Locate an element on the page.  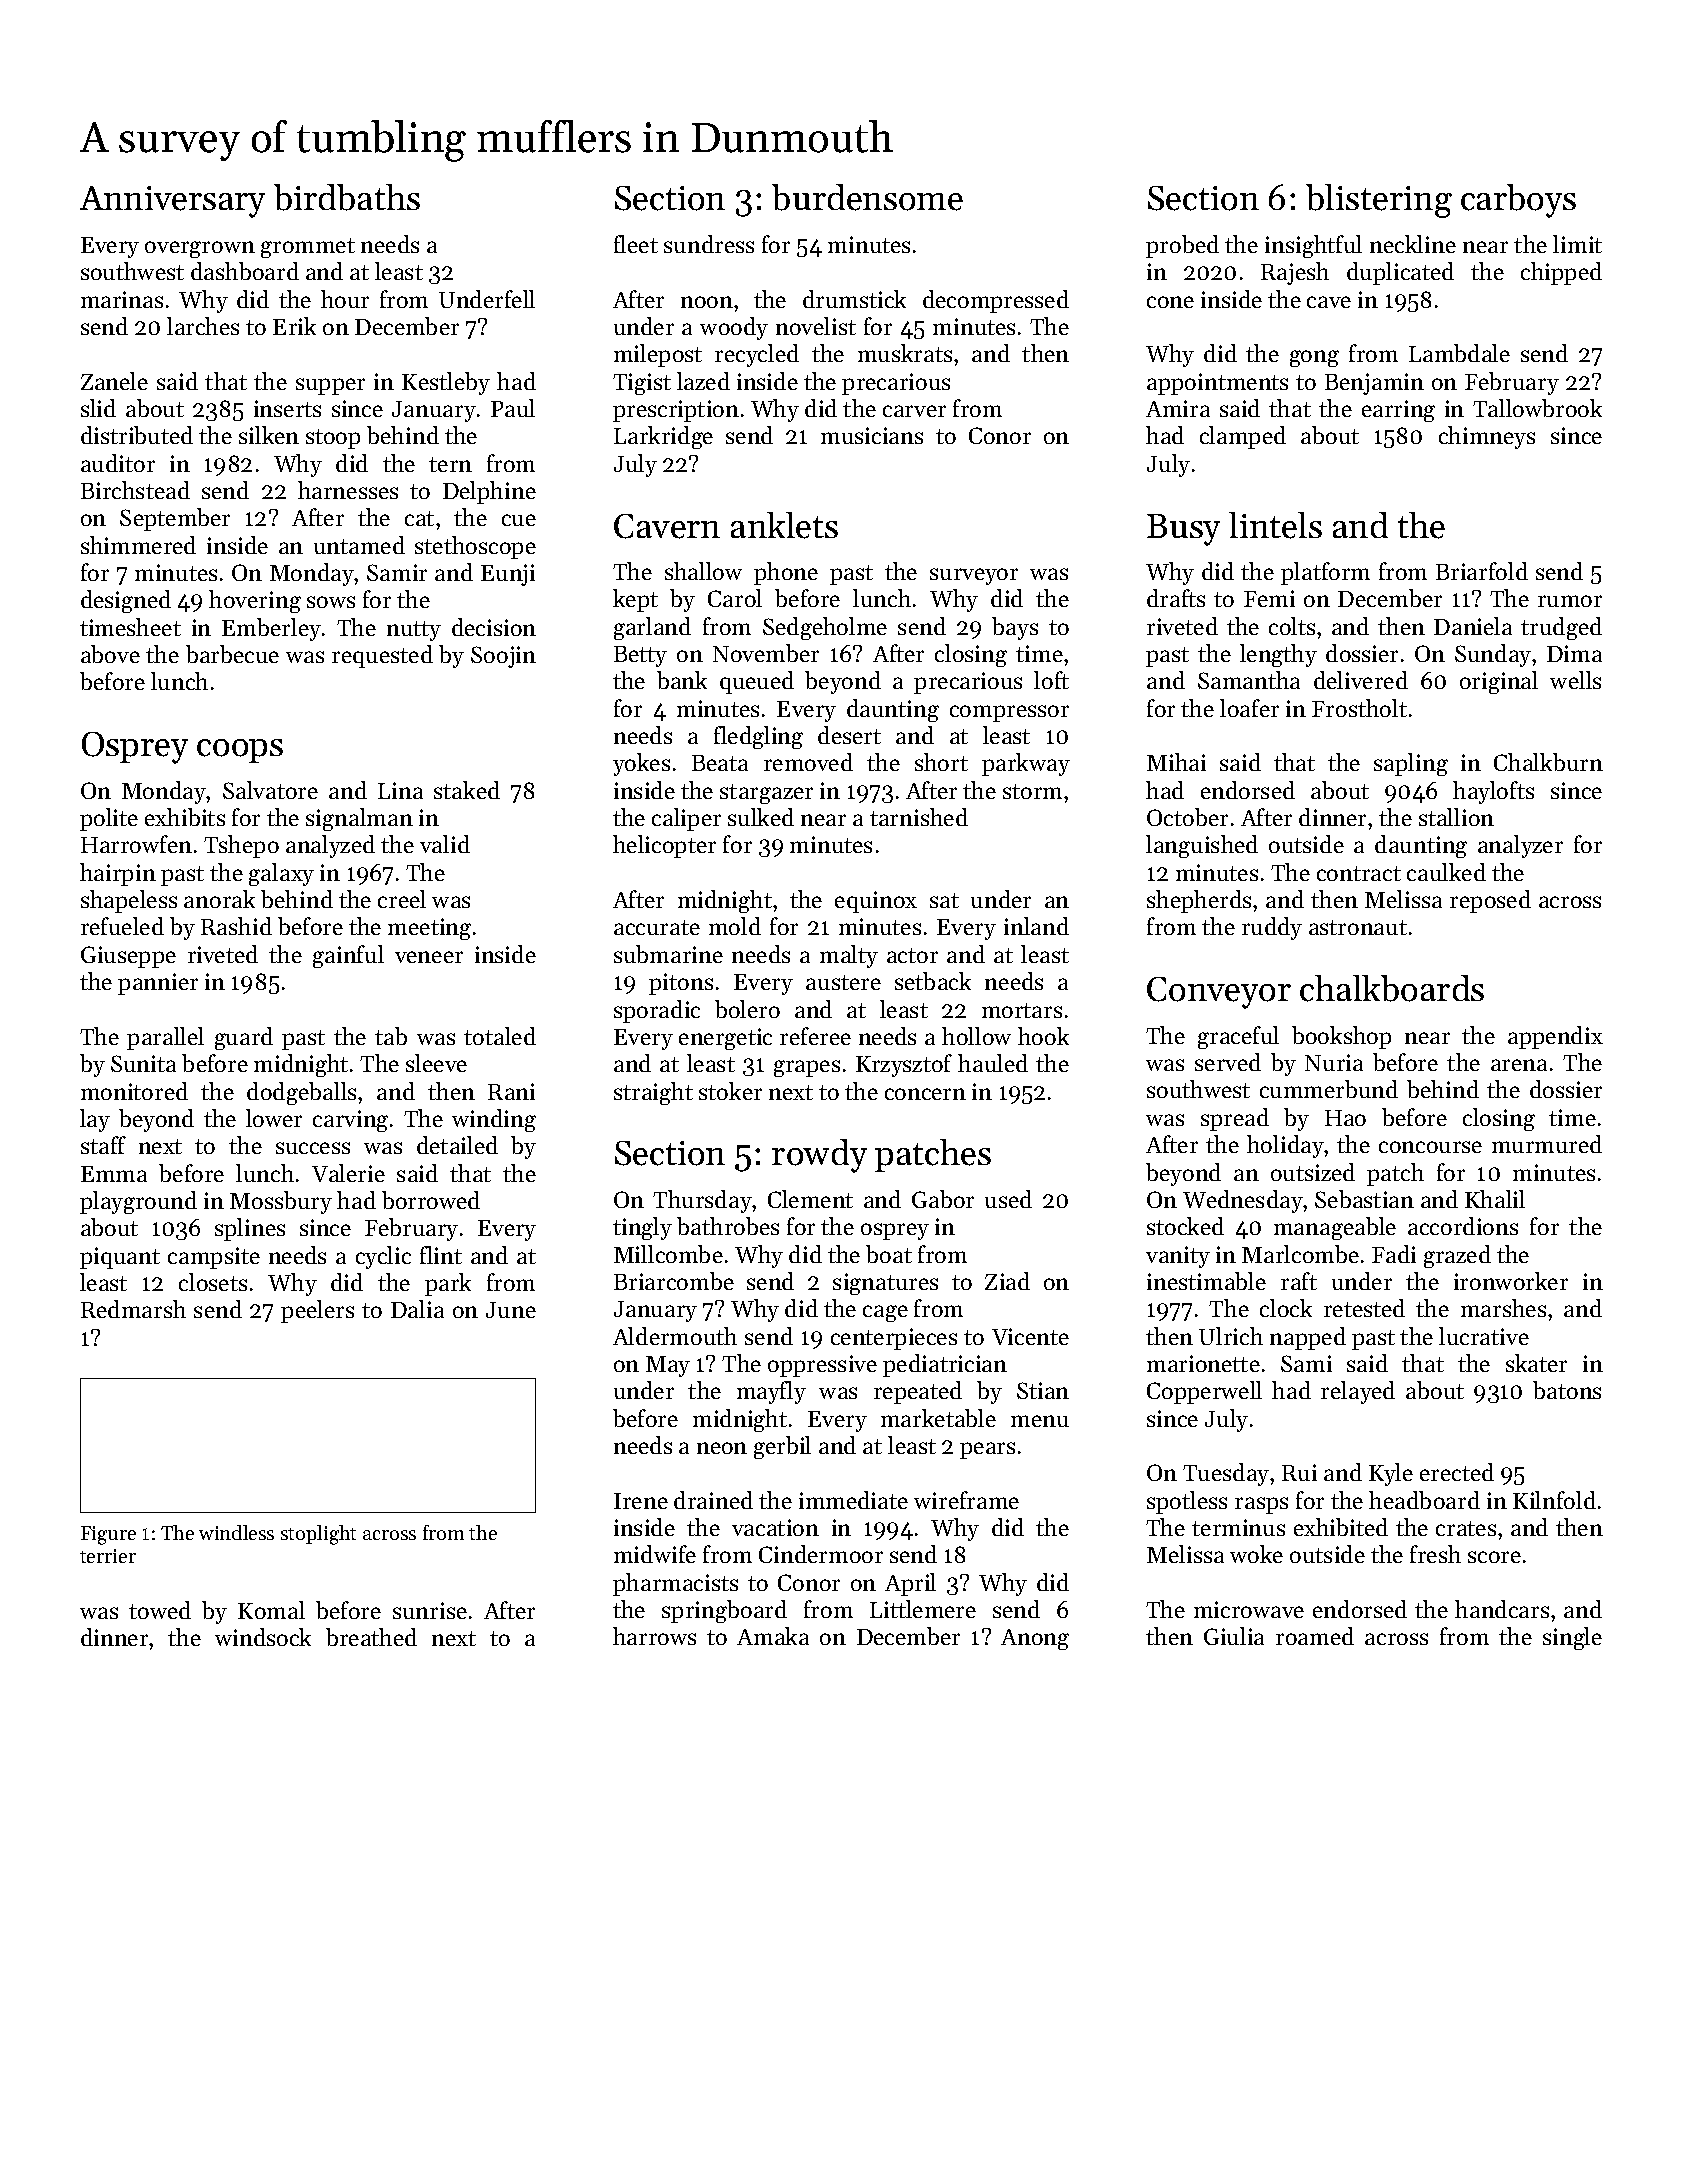
wireframe is located at coordinates (966, 1500).
